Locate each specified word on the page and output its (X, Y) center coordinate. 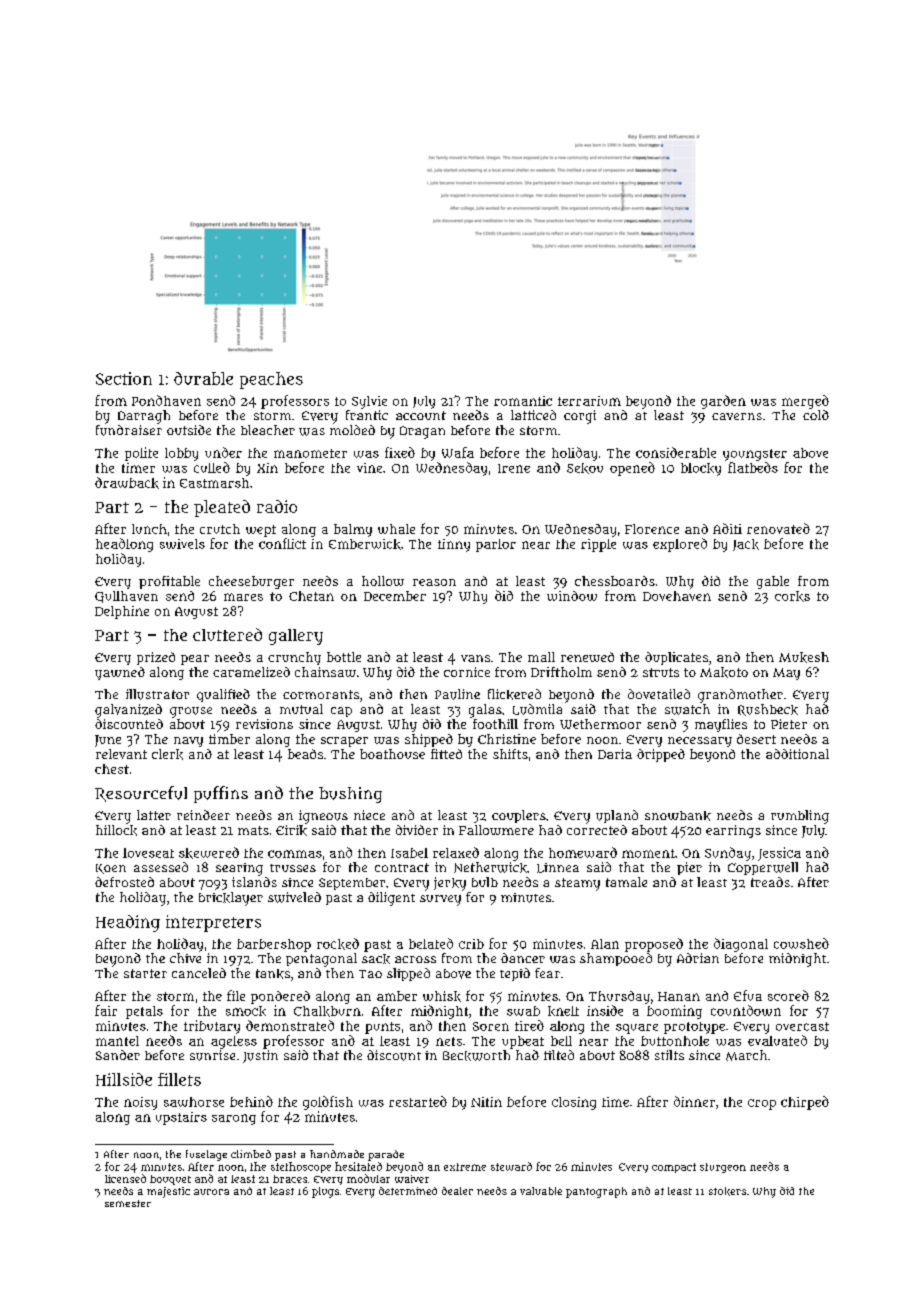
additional (797, 754)
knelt (563, 1011)
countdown (746, 1010)
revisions (264, 724)
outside (189, 430)
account (421, 415)
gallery (296, 637)
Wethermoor (600, 724)
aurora (211, 1192)
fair (106, 1010)
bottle (344, 657)
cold (816, 415)
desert (756, 739)
